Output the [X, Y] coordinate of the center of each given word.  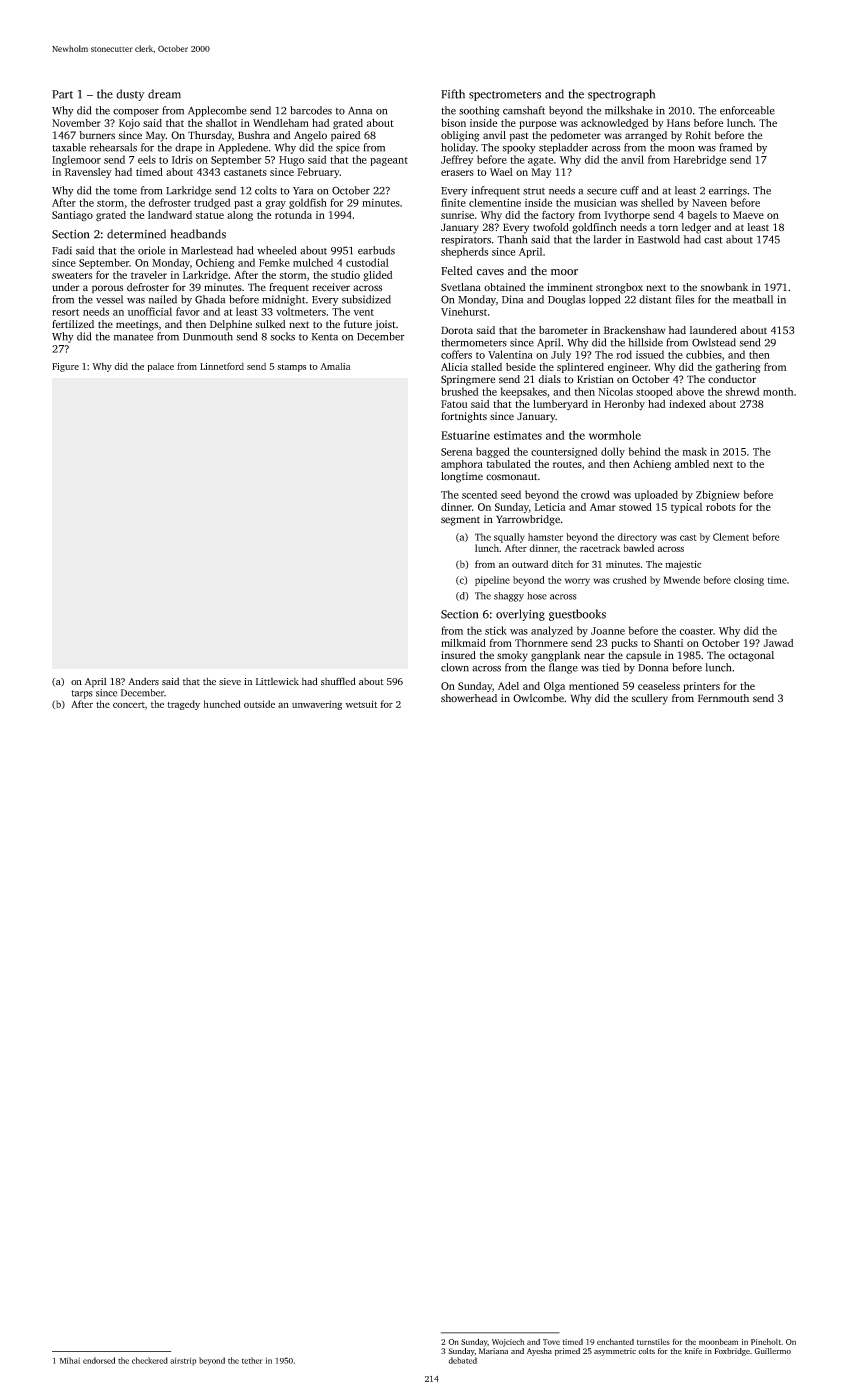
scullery [649, 699]
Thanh [512, 239]
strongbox [619, 288]
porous [107, 289]
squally [509, 538]
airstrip [183, 1361]
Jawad [778, 643]
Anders [143, 681]
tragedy [183, 705]
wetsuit [361, 704]
